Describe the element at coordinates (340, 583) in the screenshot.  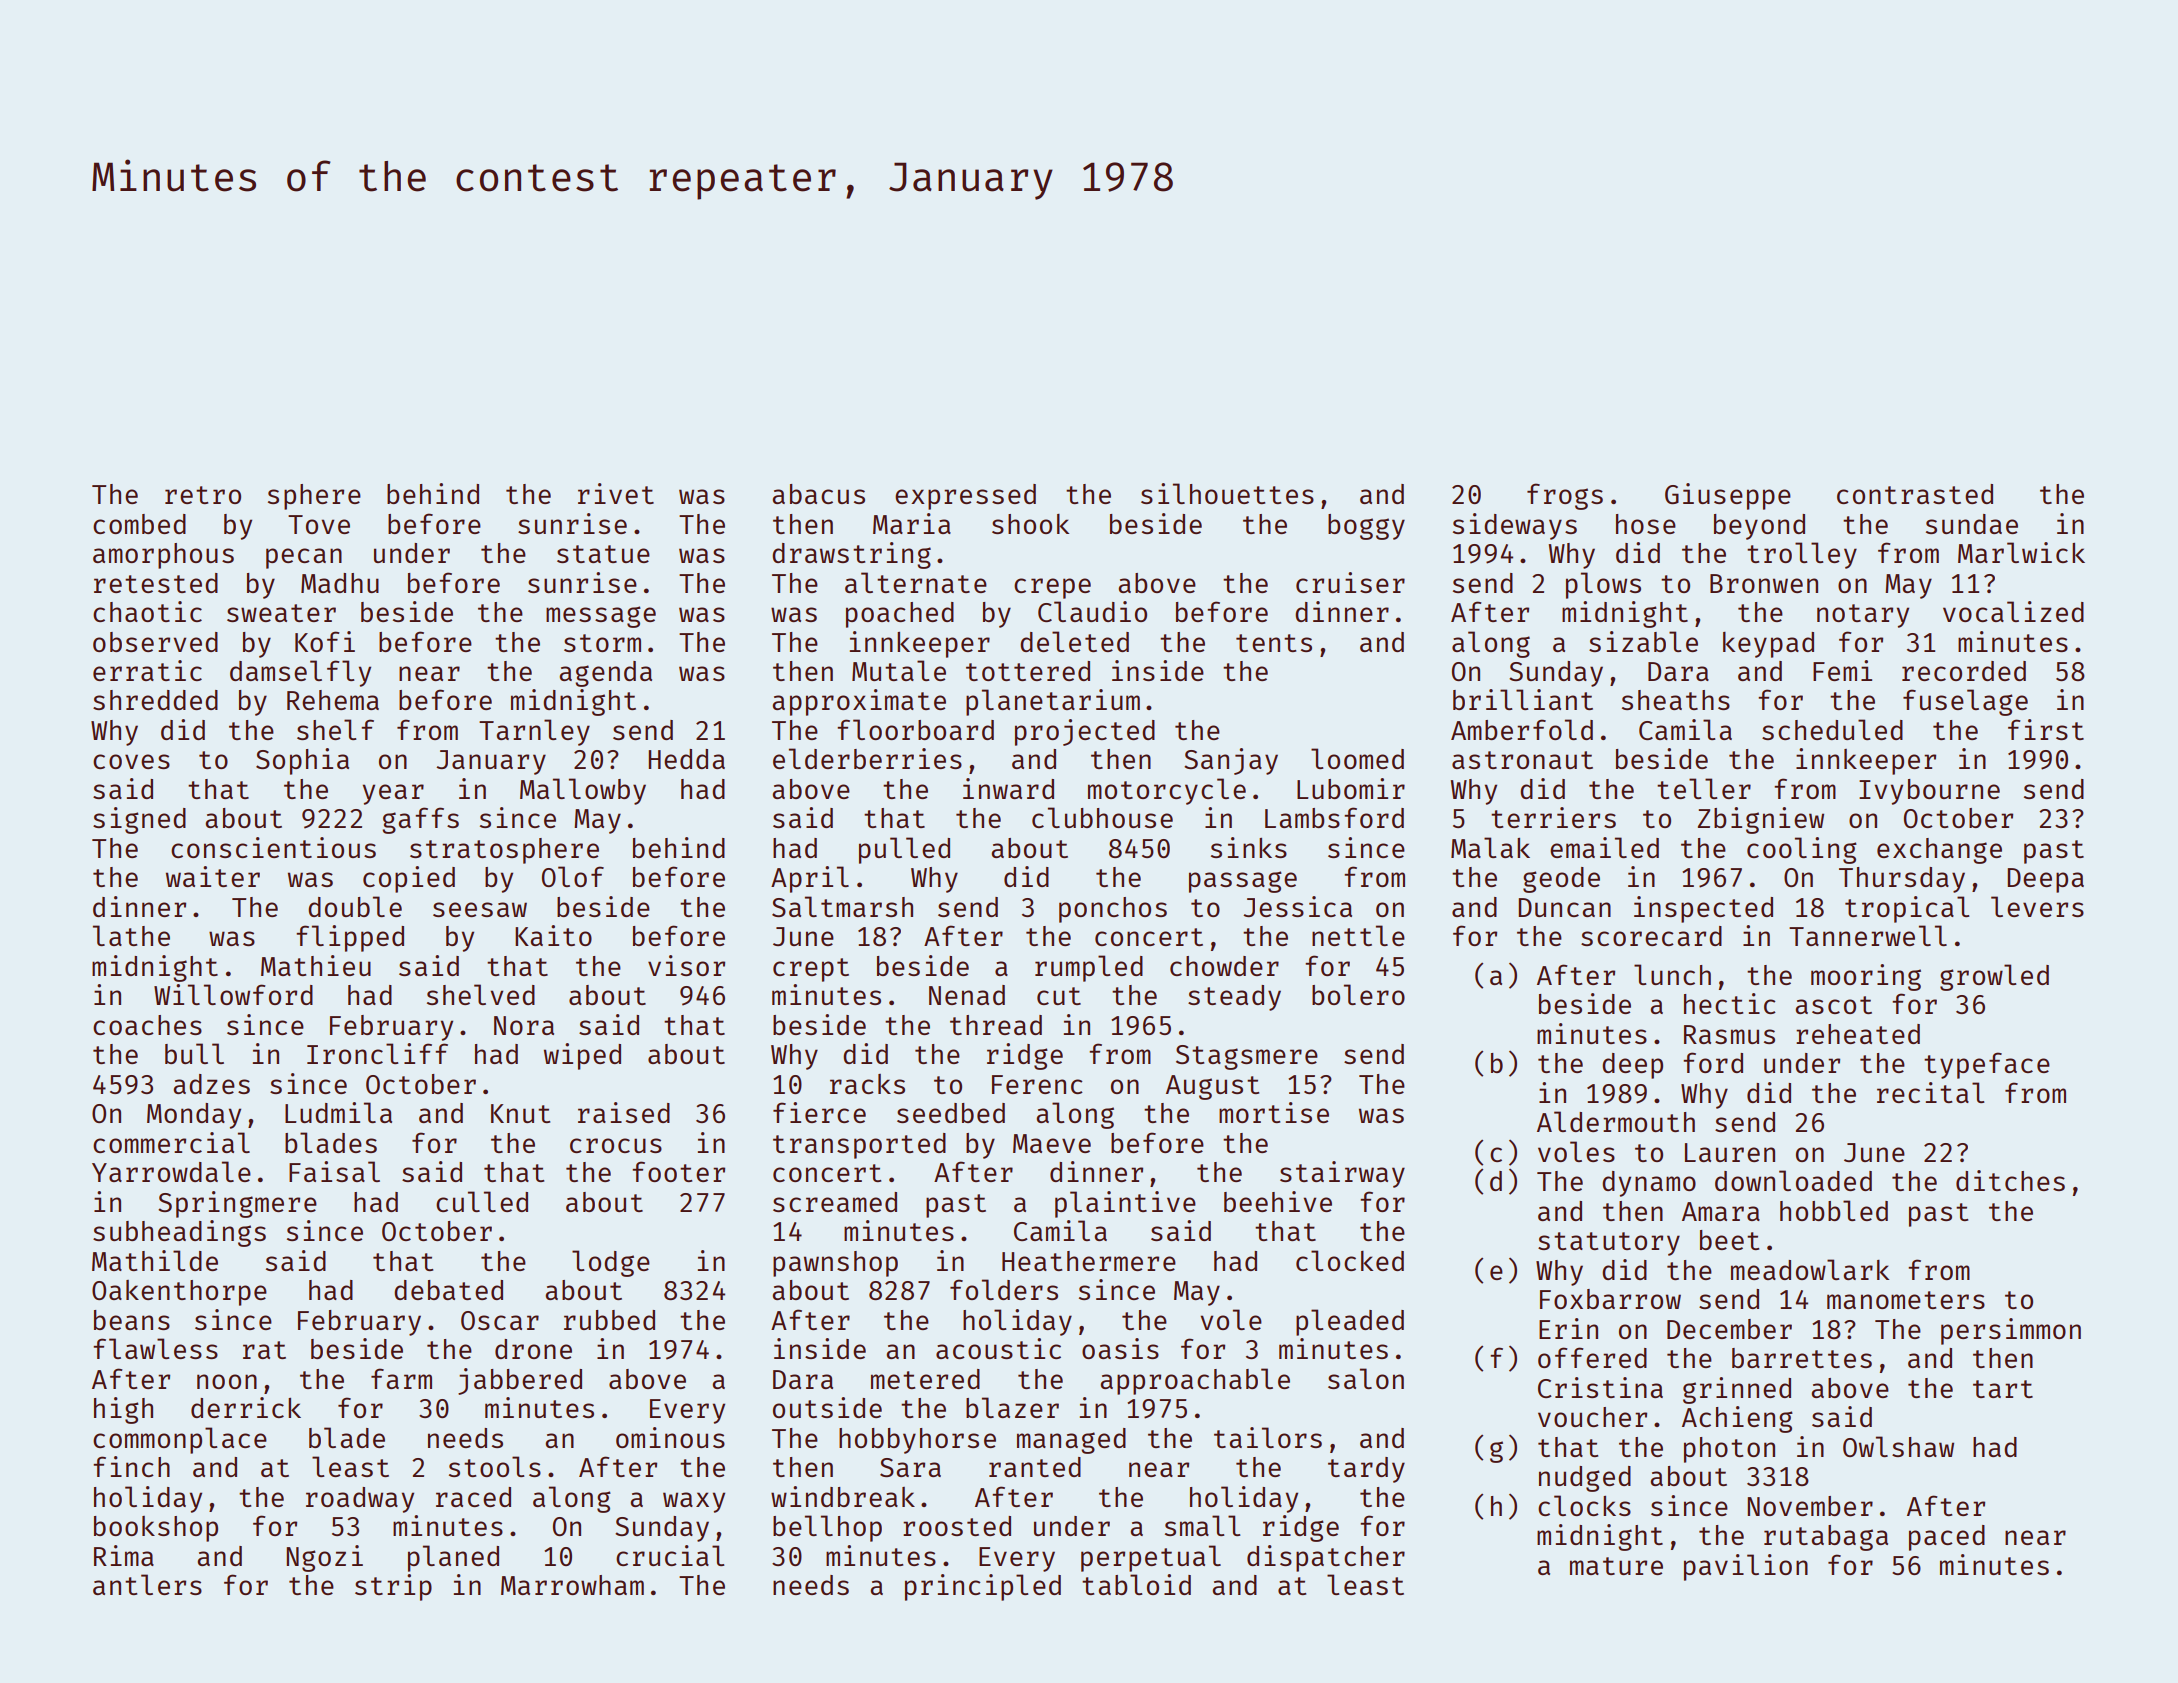
I see `Madhu` at that location.
